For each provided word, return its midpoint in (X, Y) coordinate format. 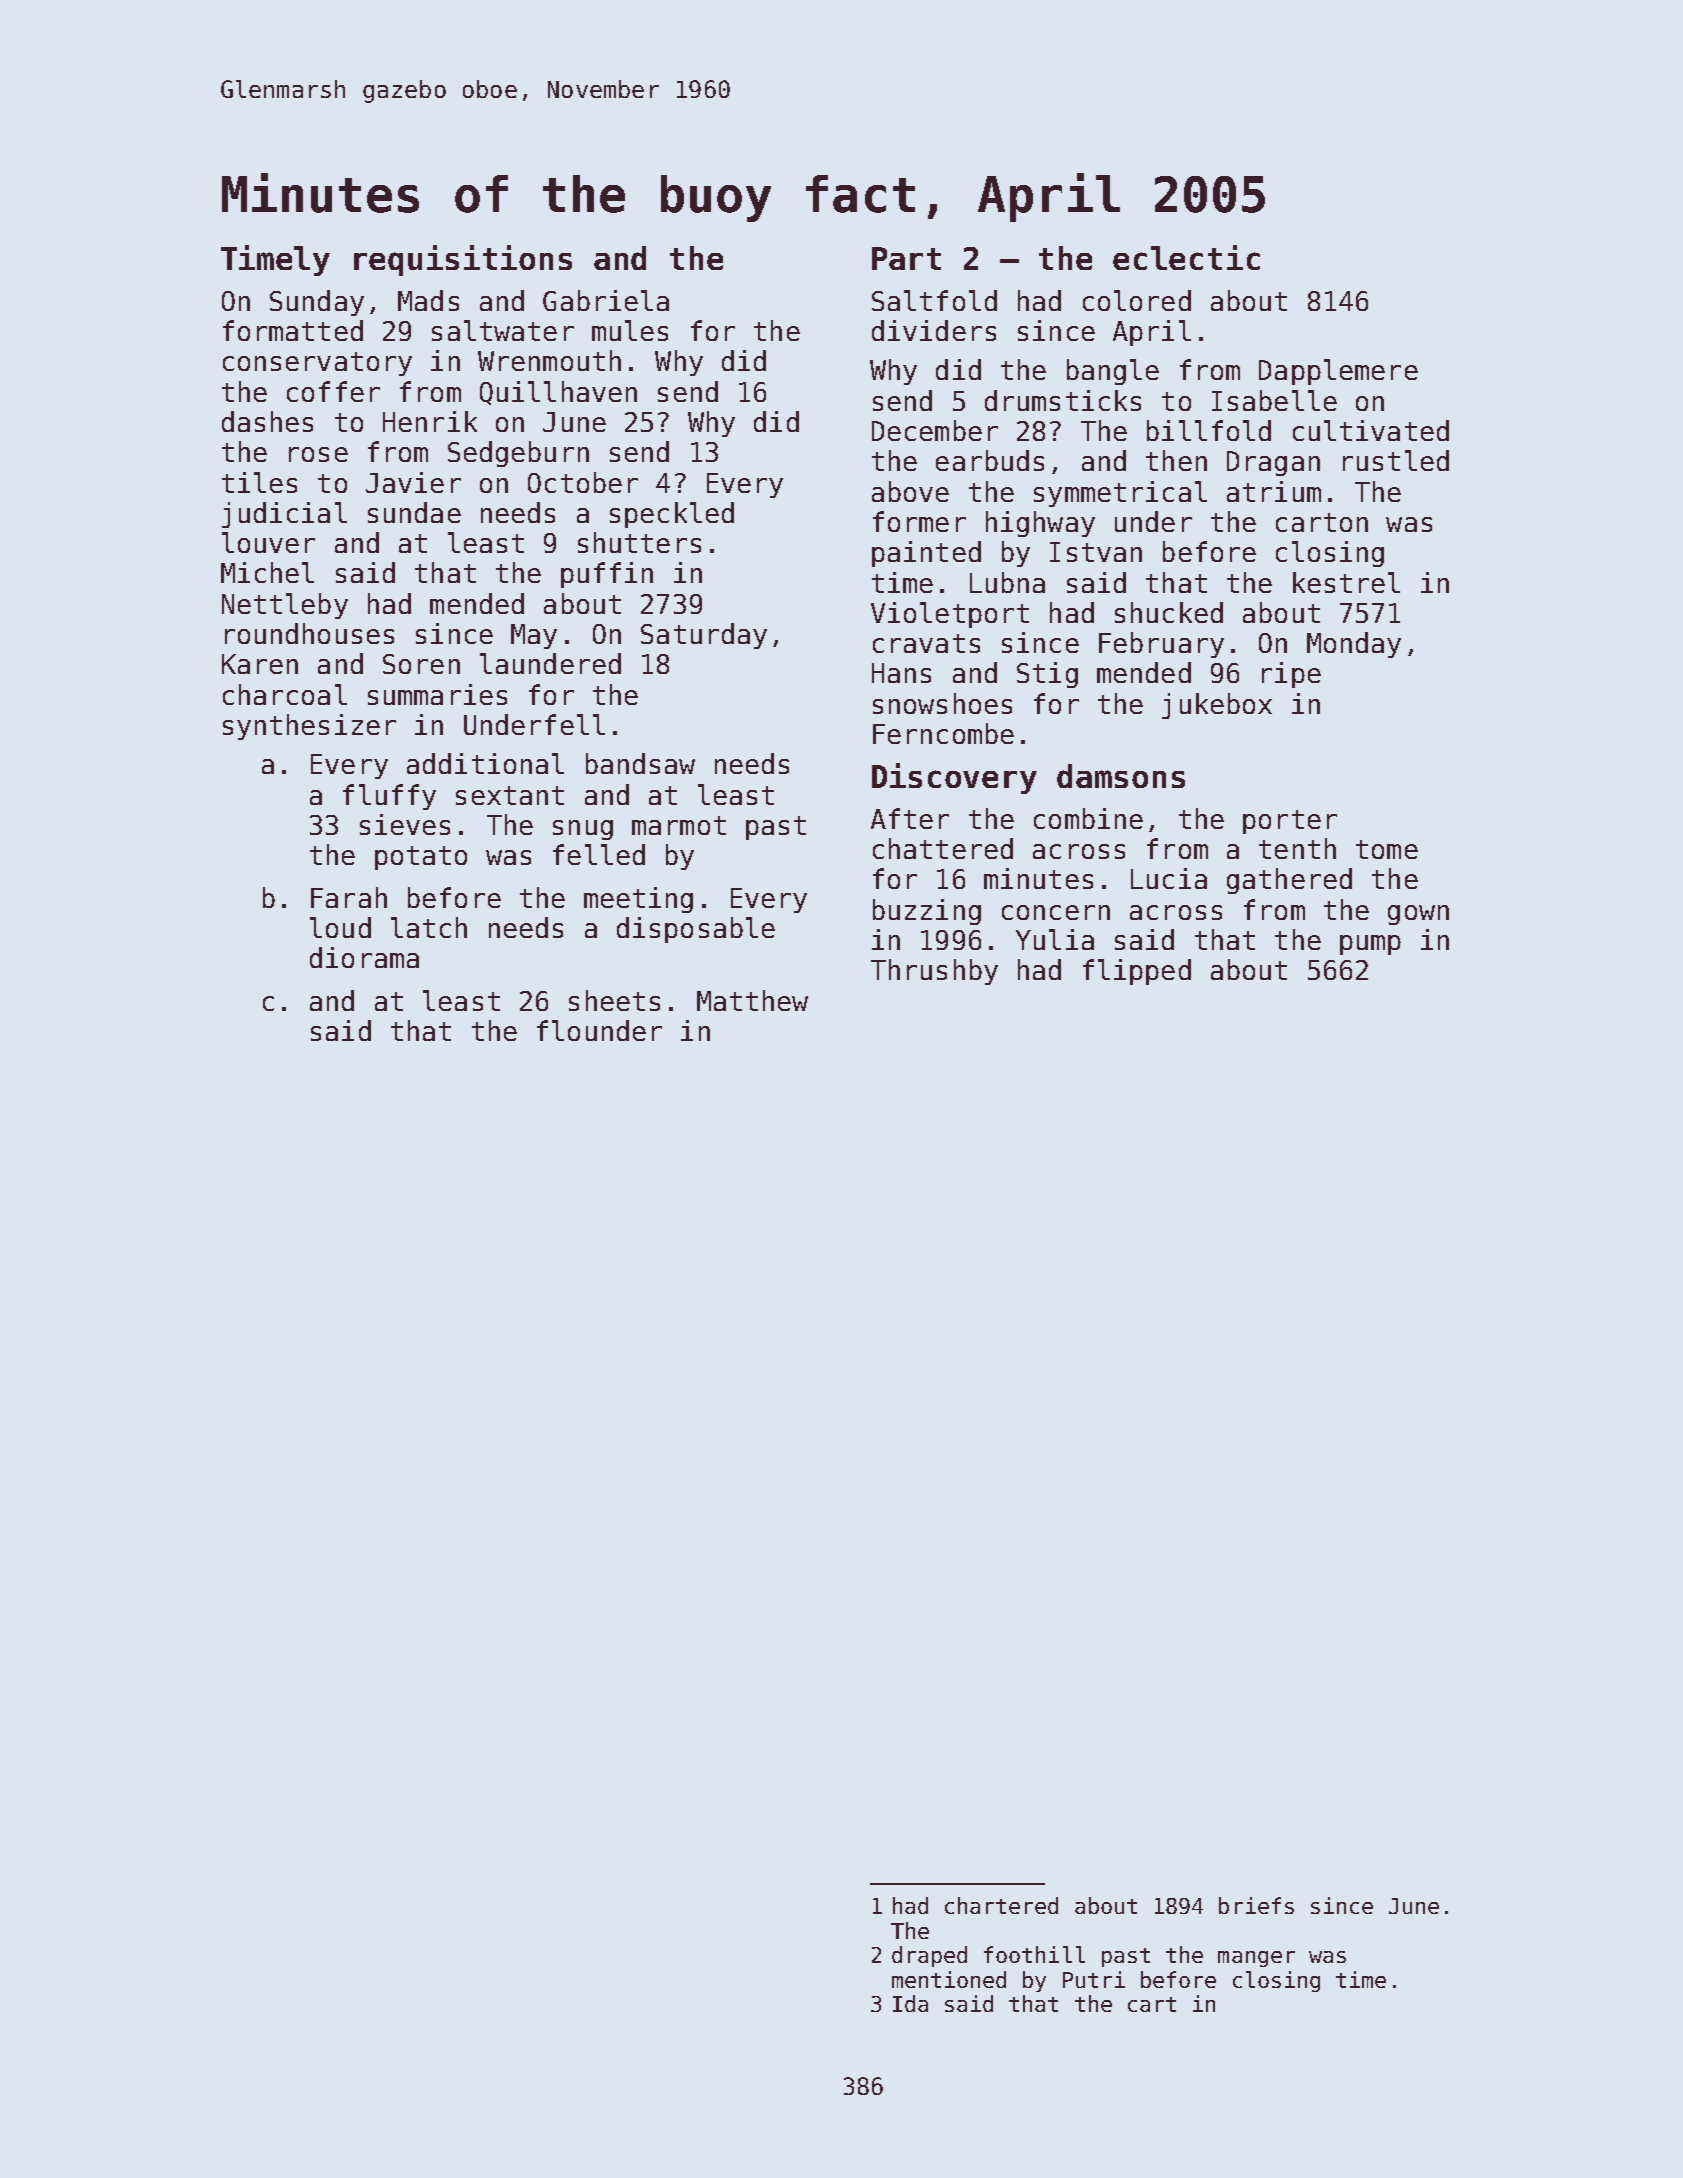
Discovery (954, 778)
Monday (1354, 645)
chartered (1001, 1905)
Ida (910, 2003)
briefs (1256, 1905)
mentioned (949, 1979)
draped (929, 1956)
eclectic (1186, 257)
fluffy (389, 797)
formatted (293, 330)
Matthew (752, 1000)
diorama (364, 957)
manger (1256, 1959)
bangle (1113, 372)
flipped (1137, 972)
